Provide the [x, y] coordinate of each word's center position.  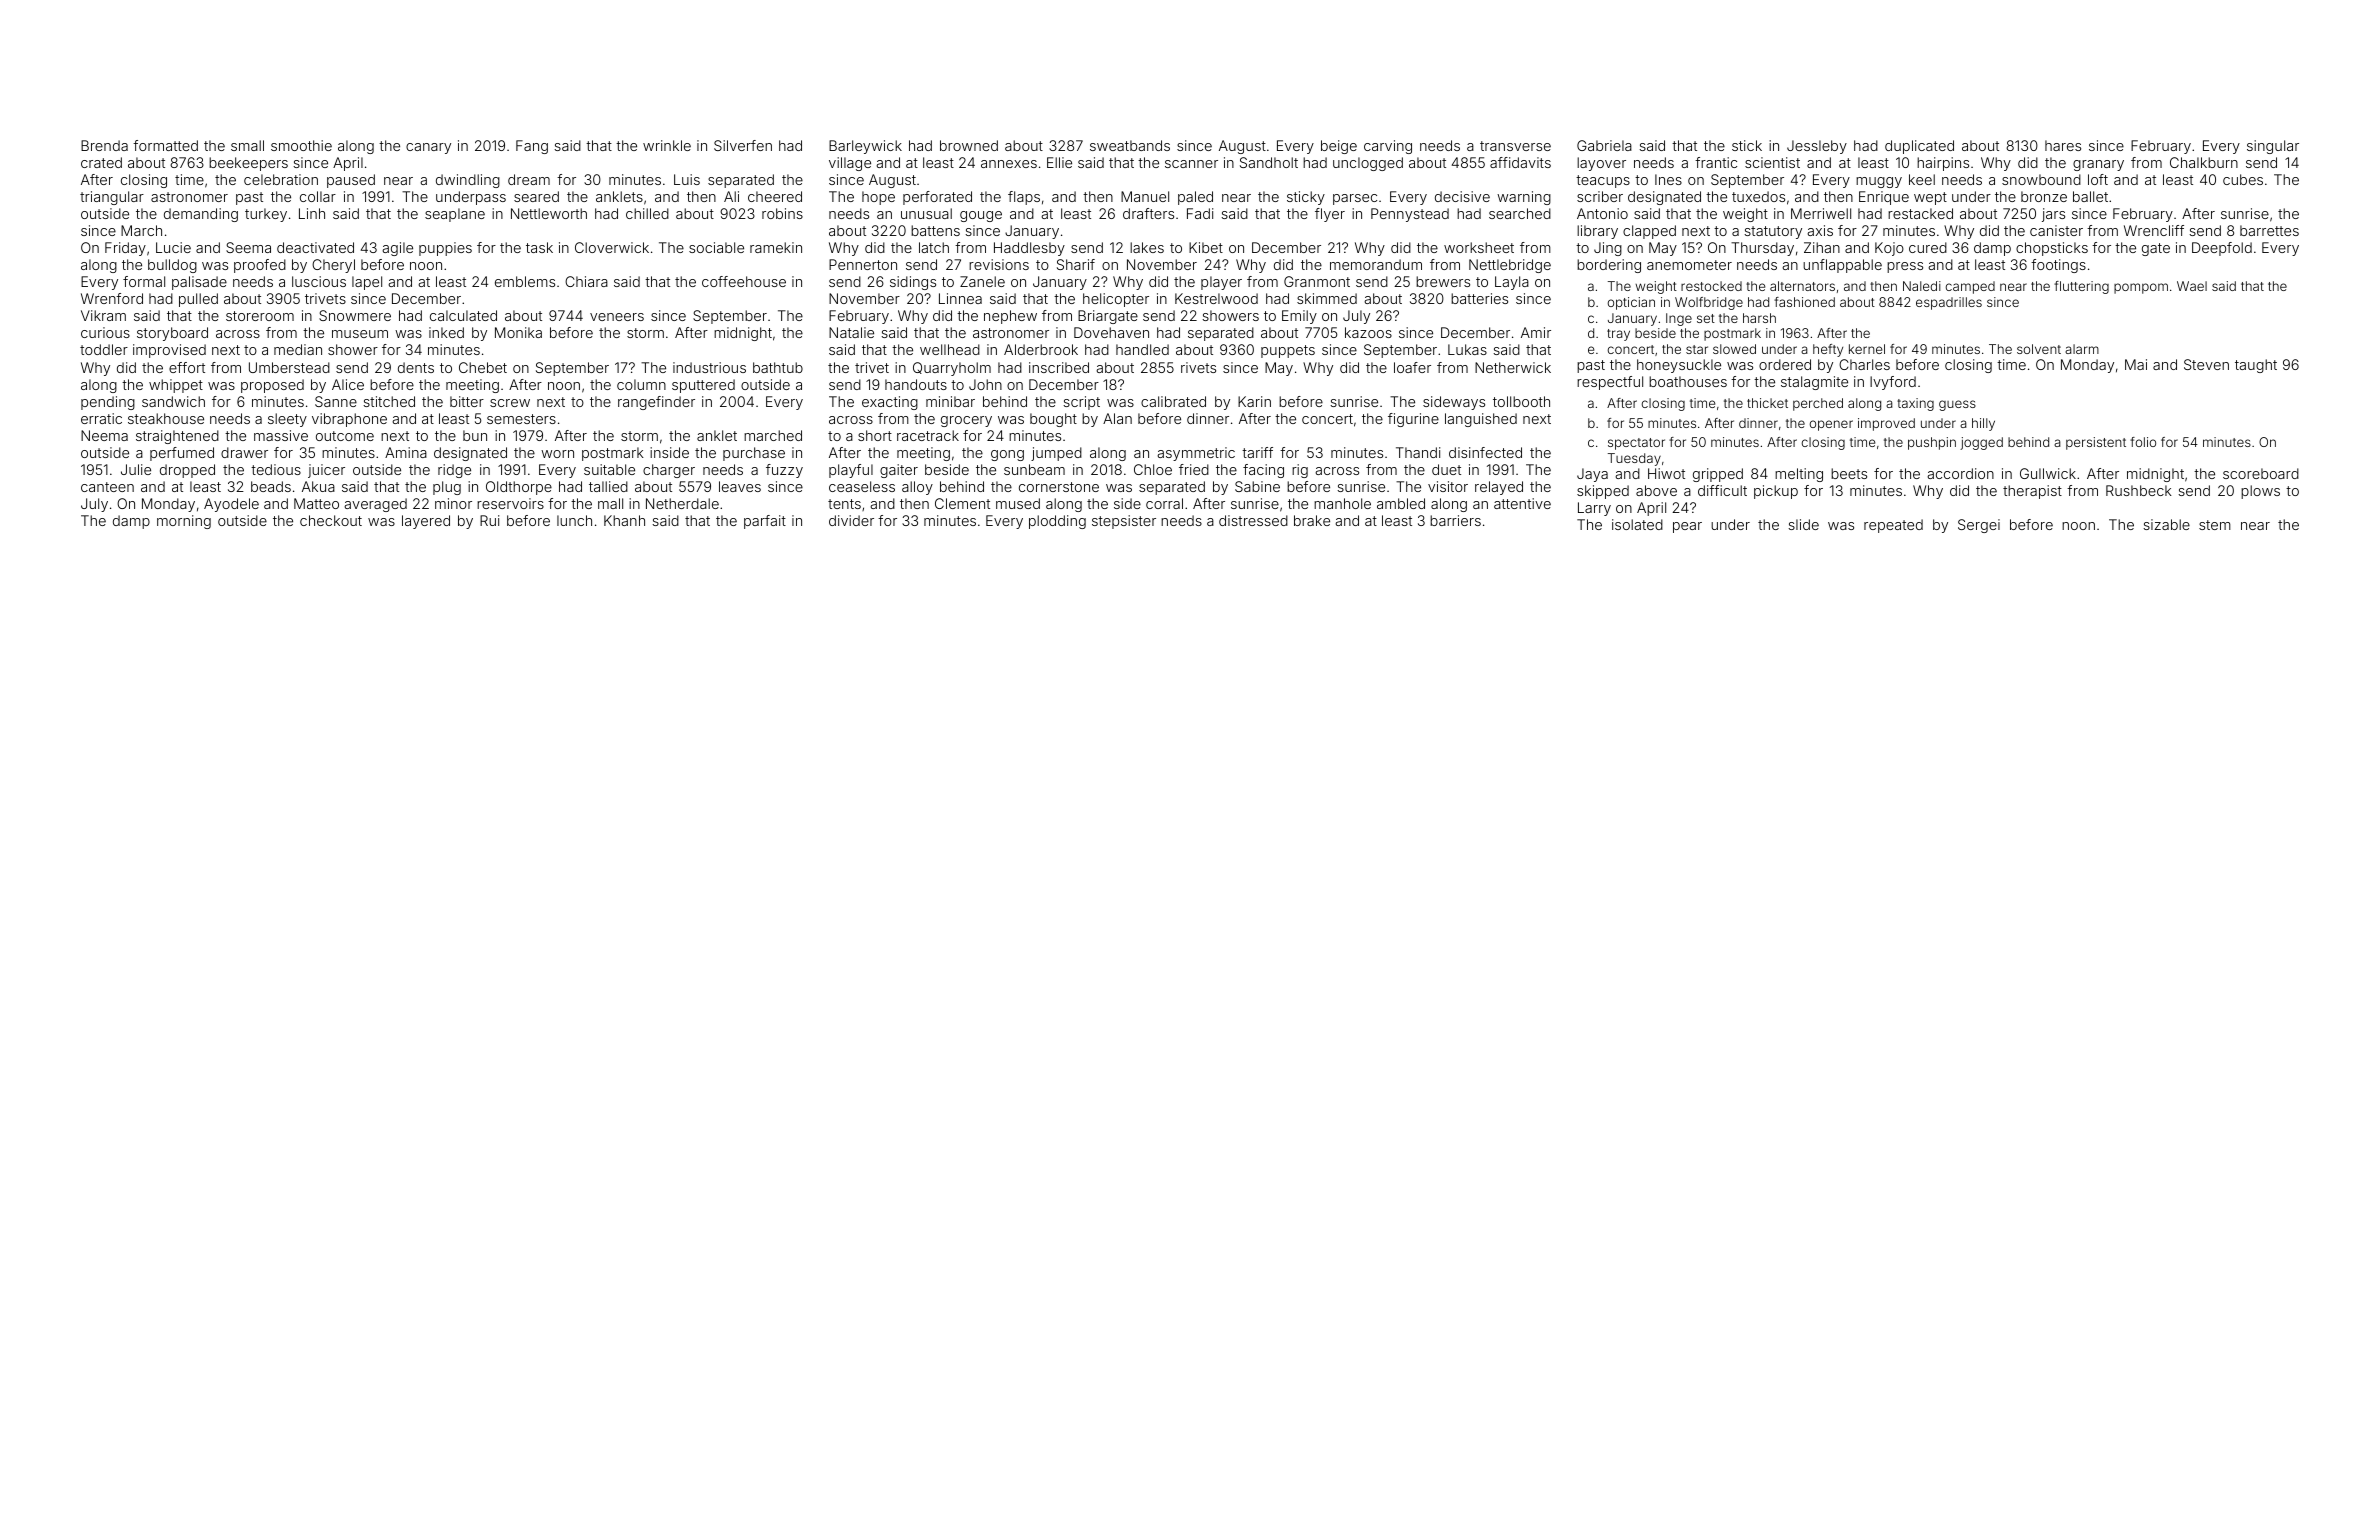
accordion [1960, 473]
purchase [754, 454]
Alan [1117, 418]
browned [969, 145]
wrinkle [667, 145]
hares [2063, 145]
